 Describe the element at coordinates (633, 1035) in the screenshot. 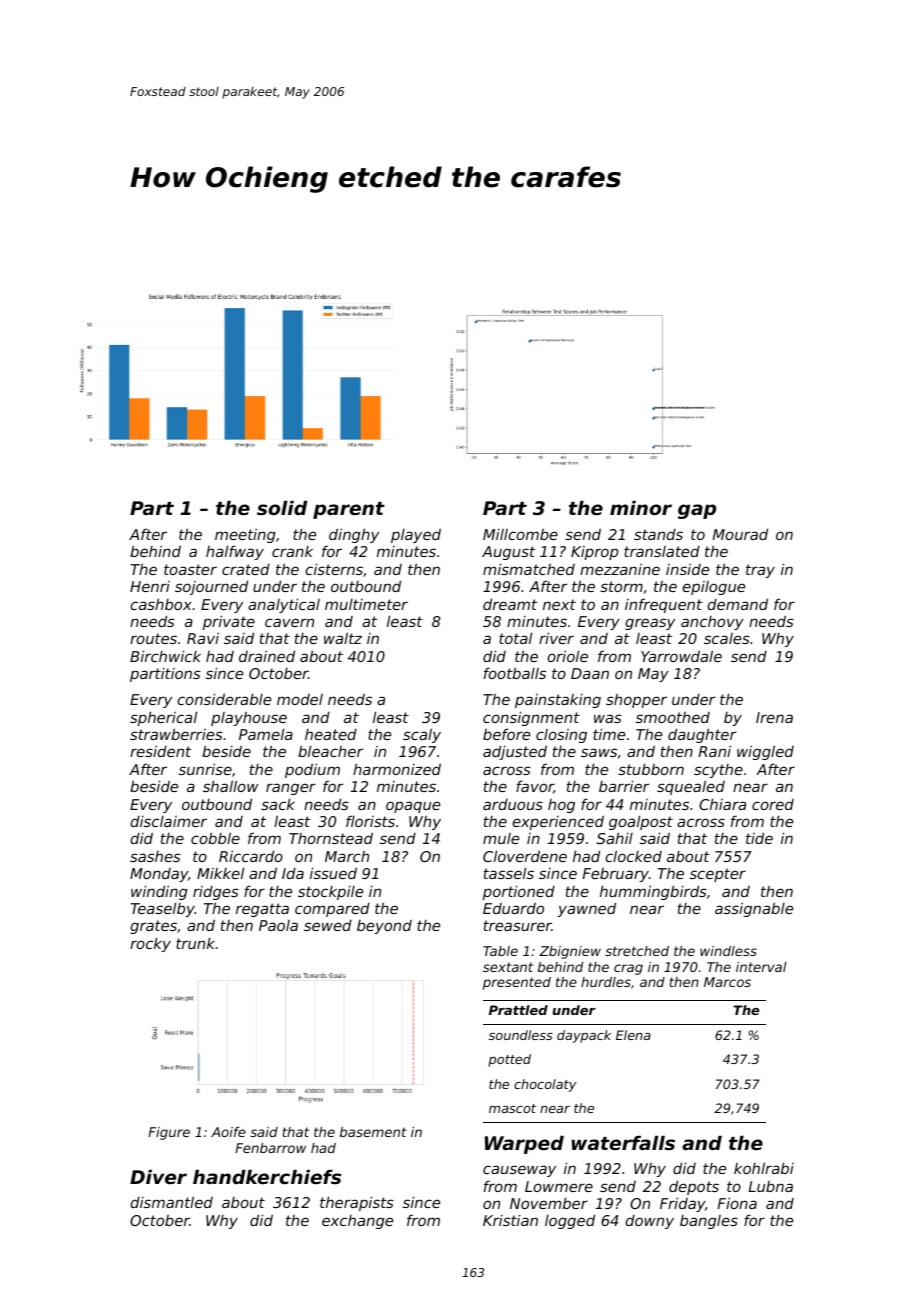

I see `Elena` at that location.
